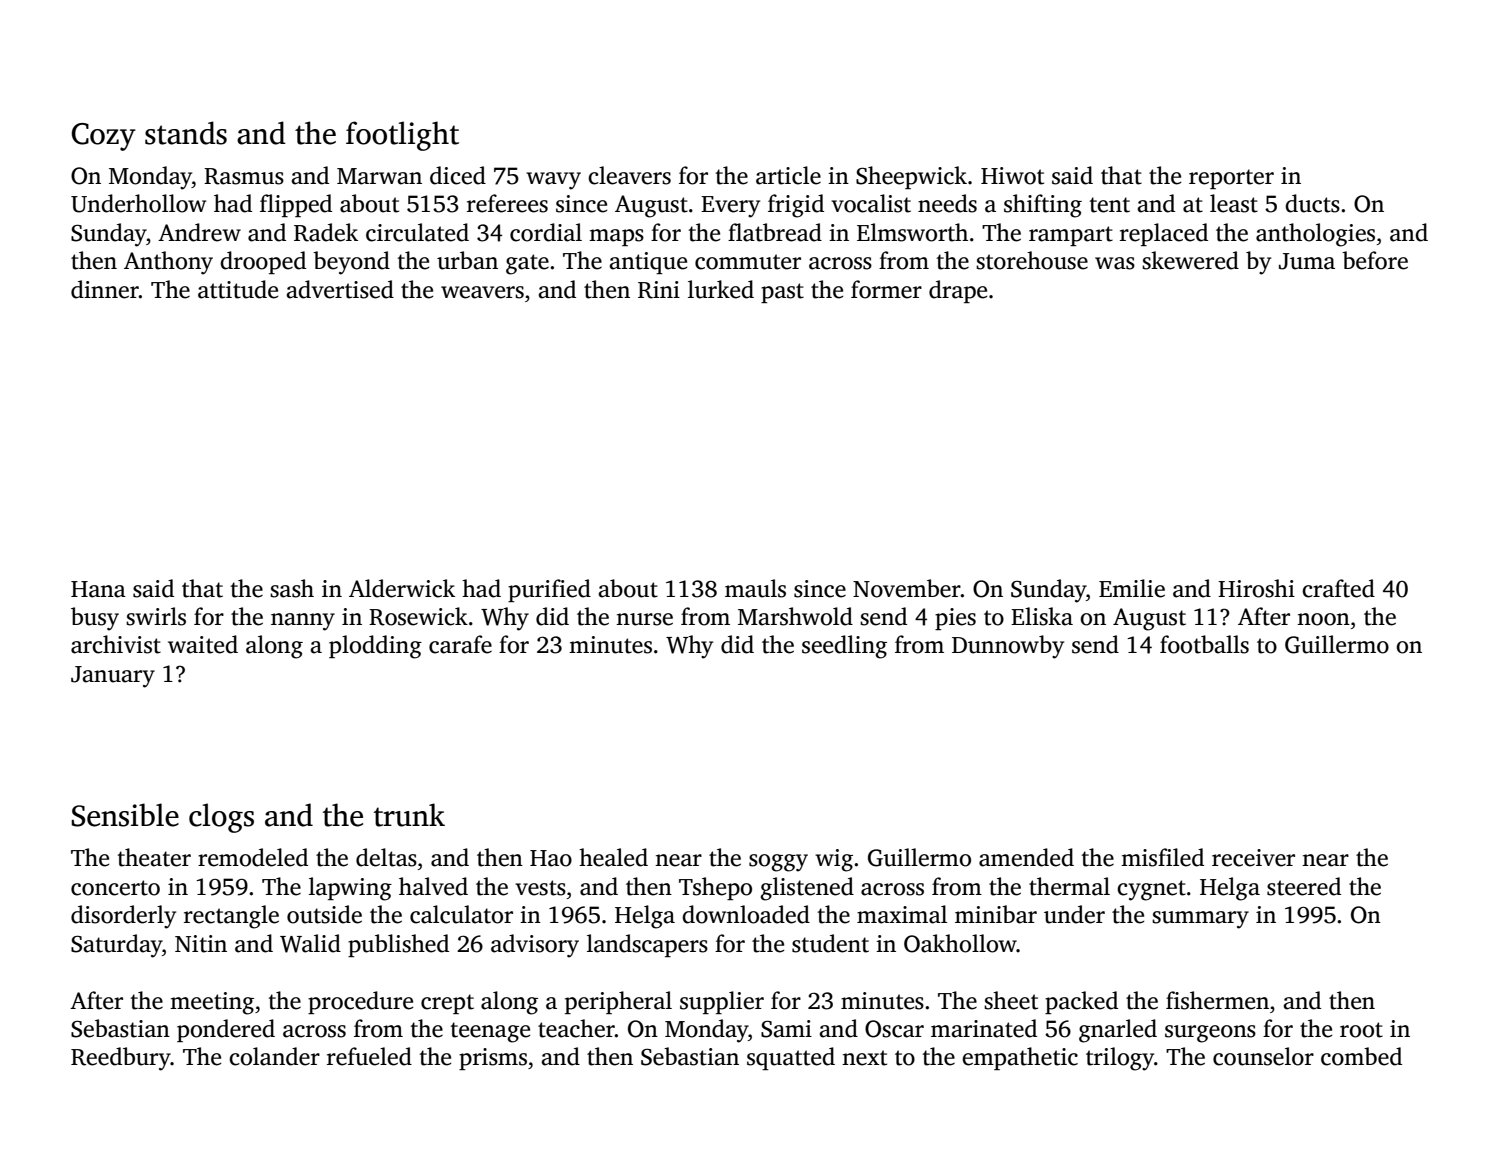  Describe the element at coordinates (1323, 619) in the screenshot. I see `noon` at that location.
